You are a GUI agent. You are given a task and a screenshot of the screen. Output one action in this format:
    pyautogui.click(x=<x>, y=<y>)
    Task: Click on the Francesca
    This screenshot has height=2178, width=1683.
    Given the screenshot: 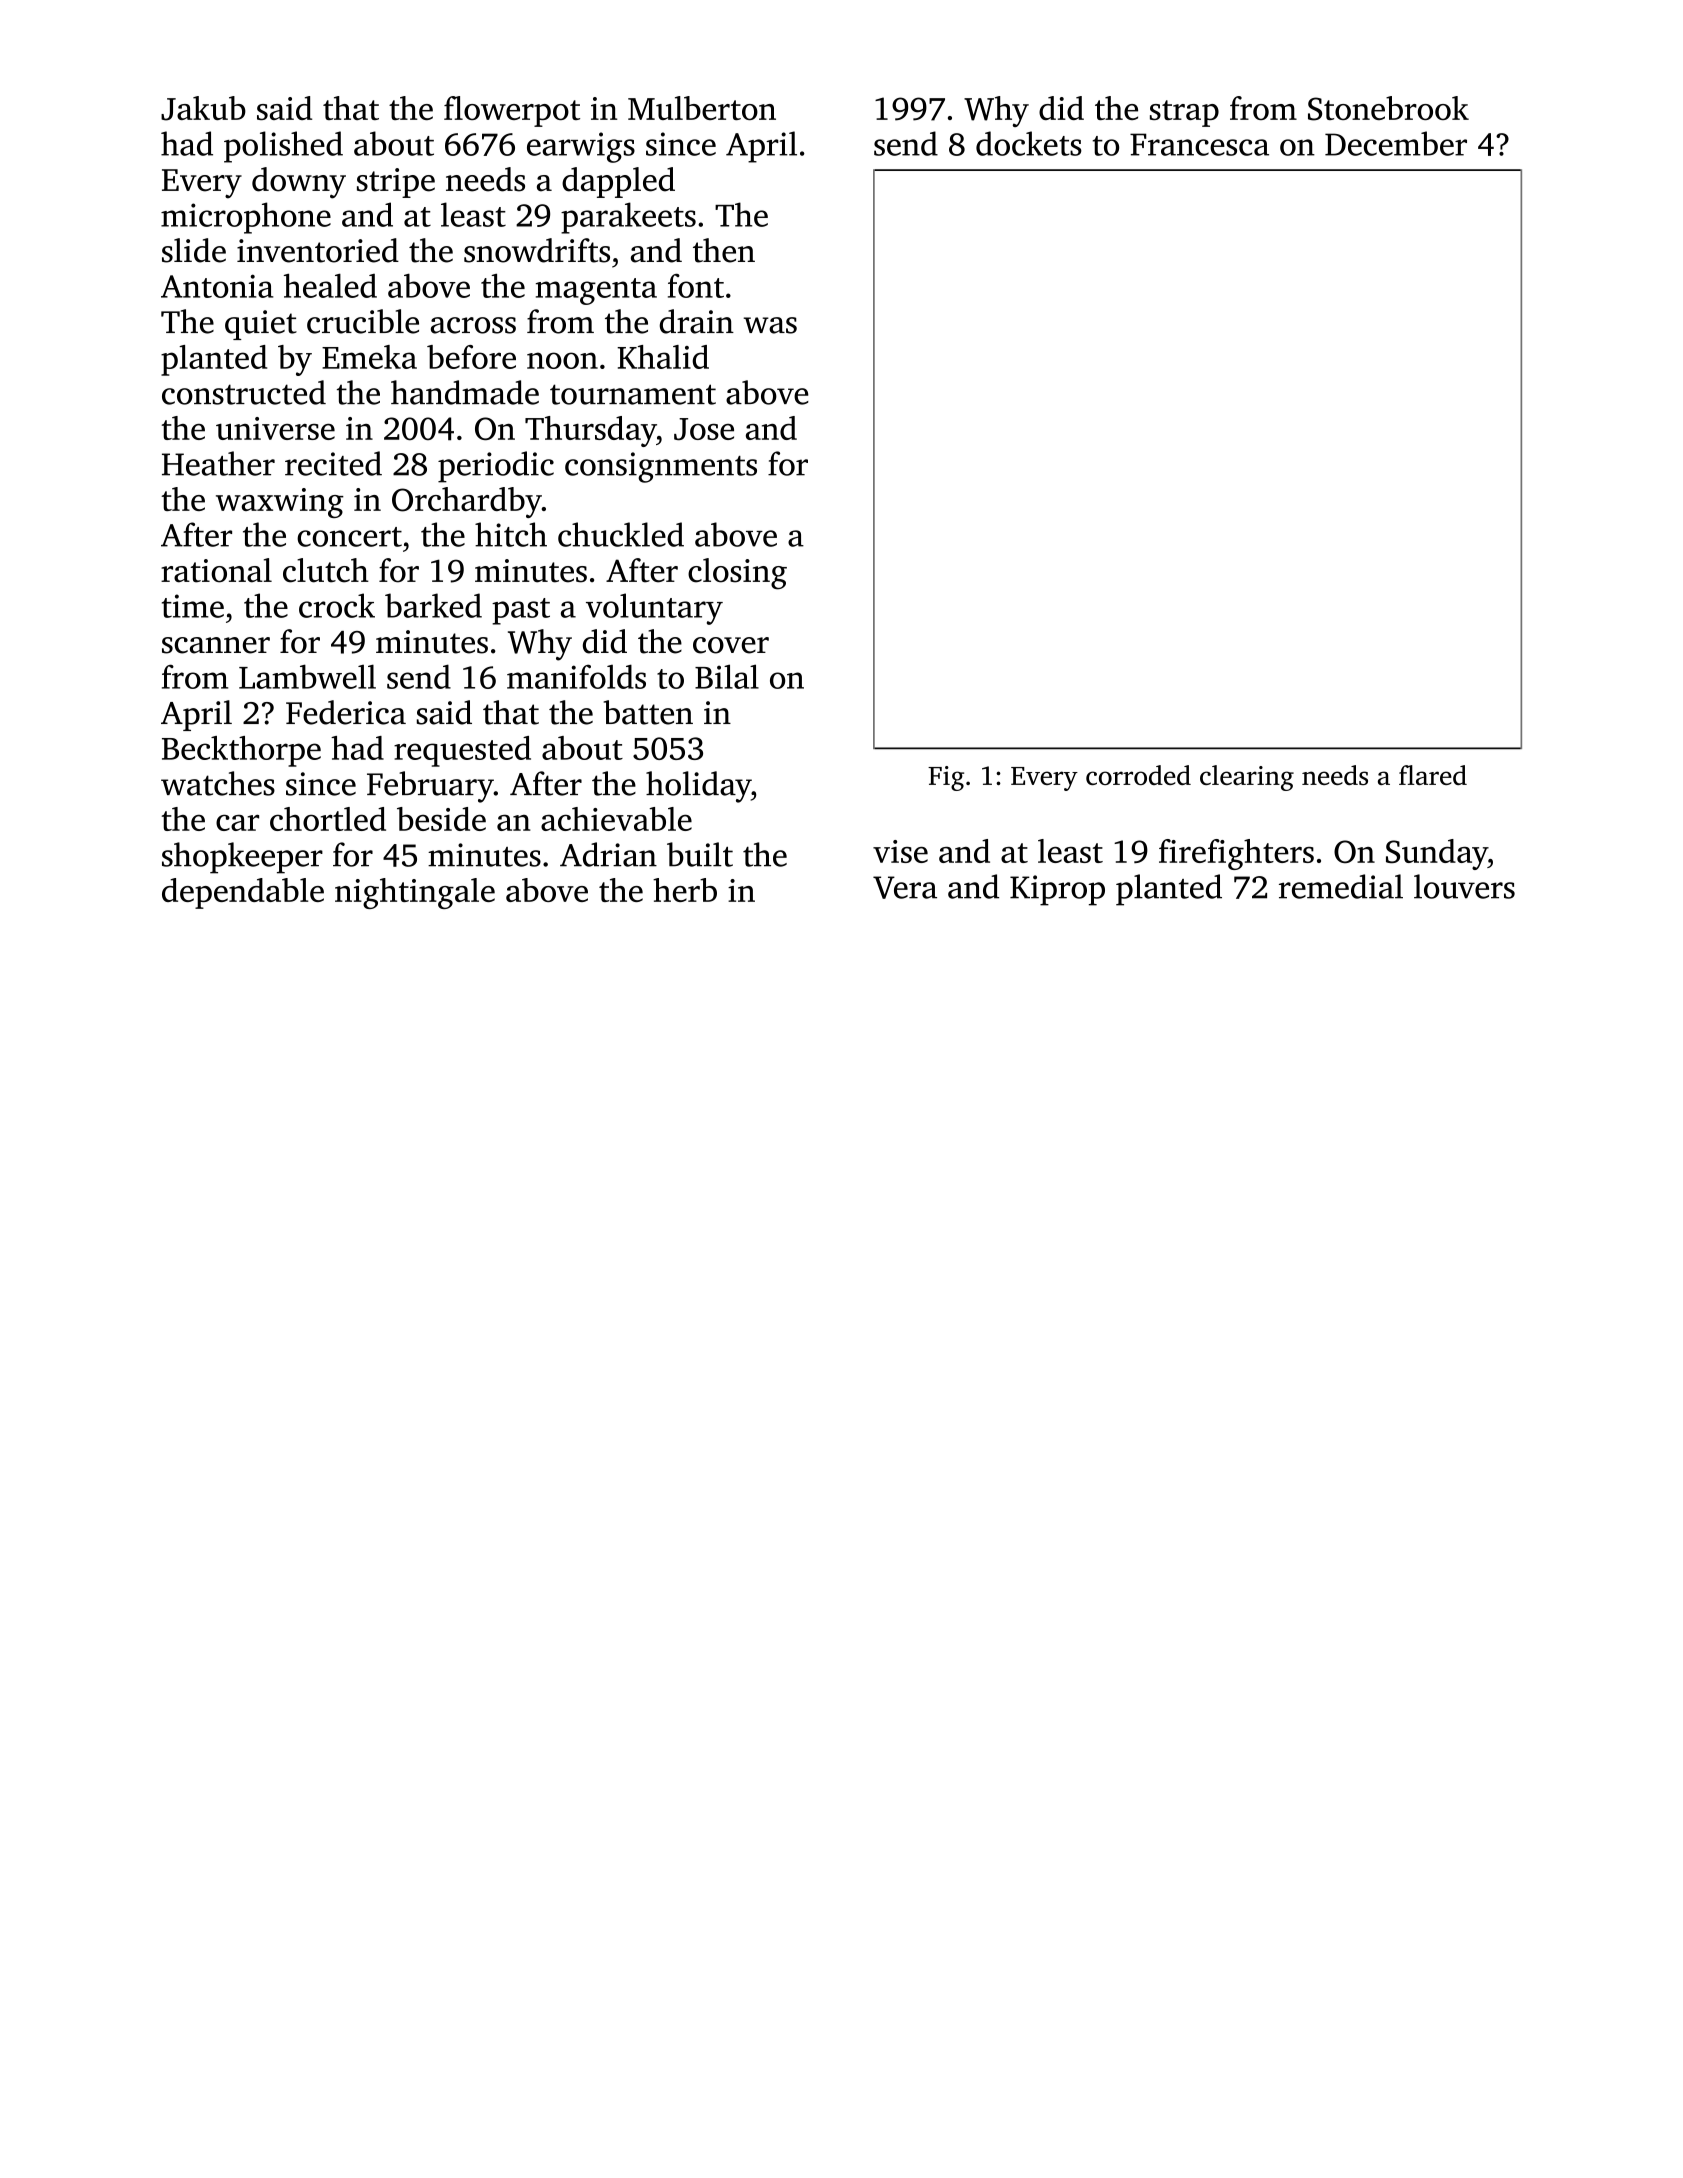 What is the action you would take?
    pyautogui.click(x=1199, y=144)
